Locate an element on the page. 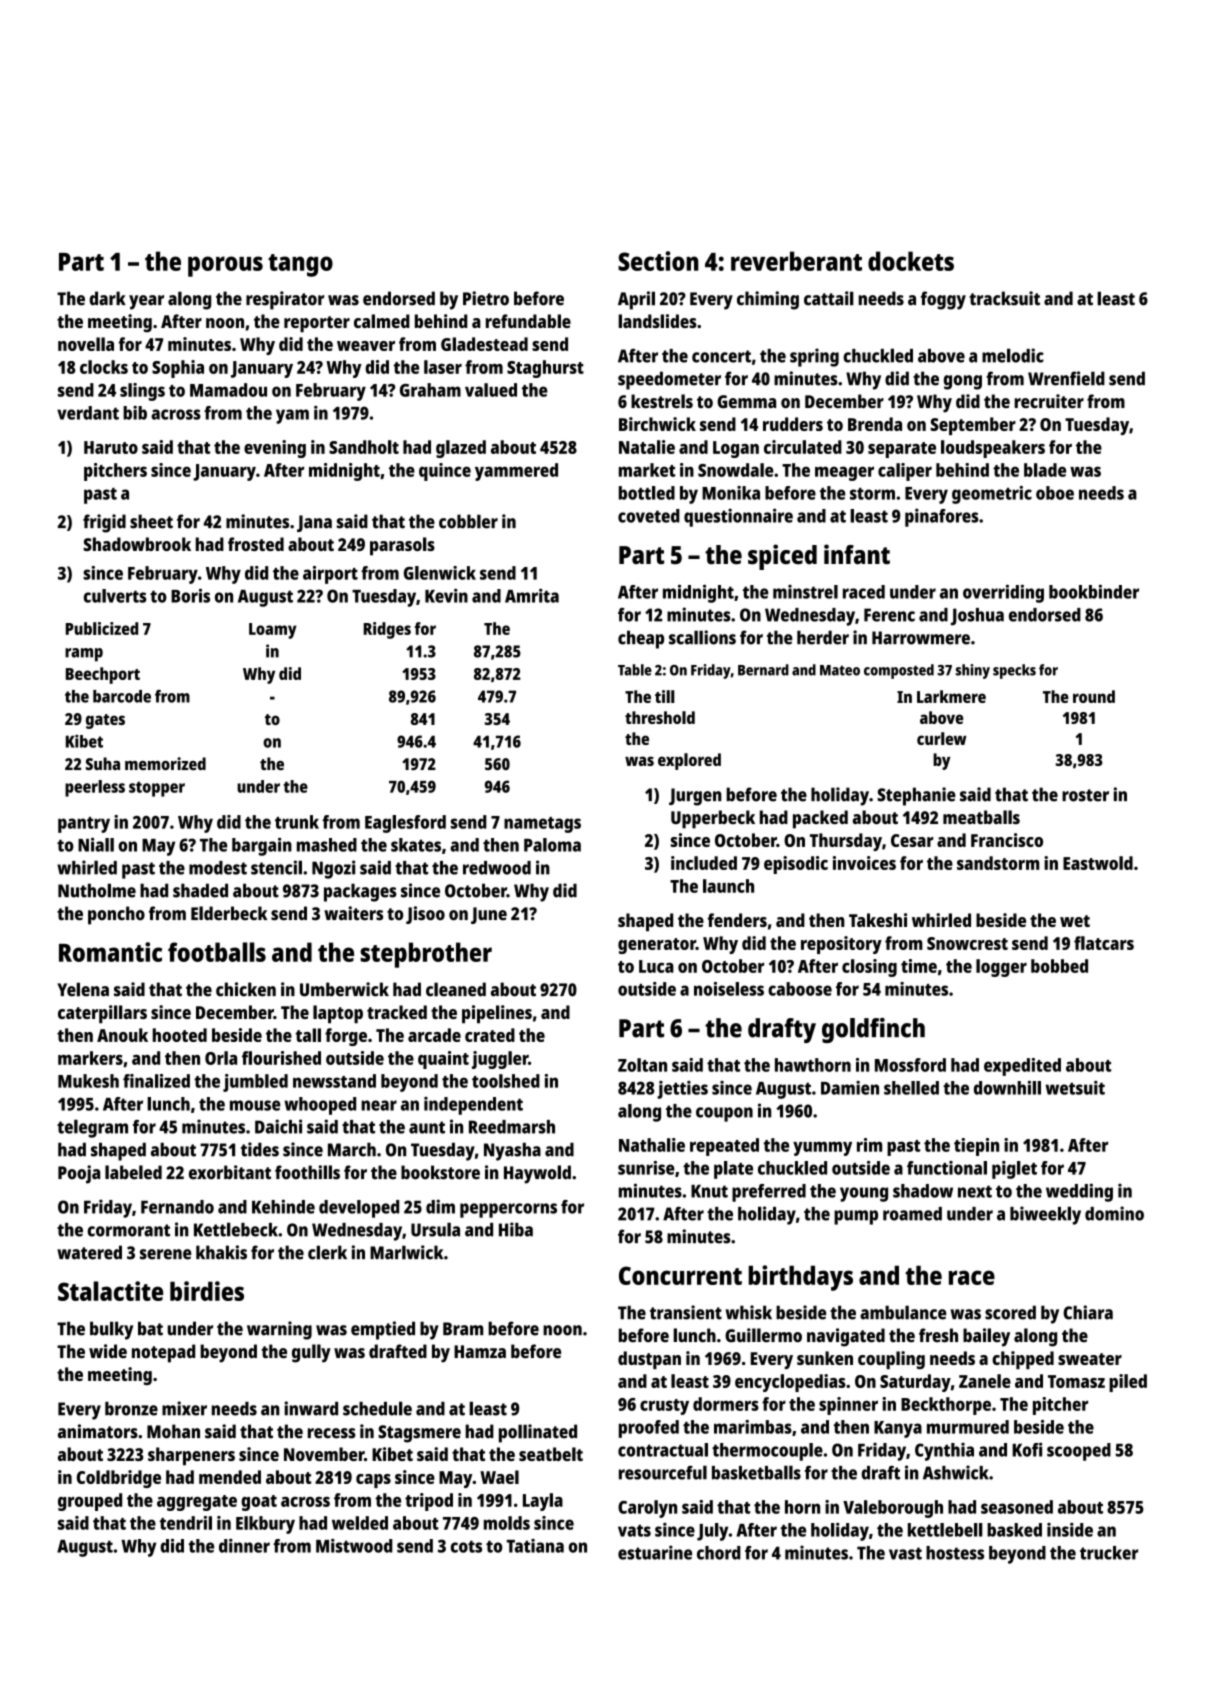 Image resolution: width=1206 pixels, height=1706 pixels. Jurgen is located at coordinates (695, 797).
